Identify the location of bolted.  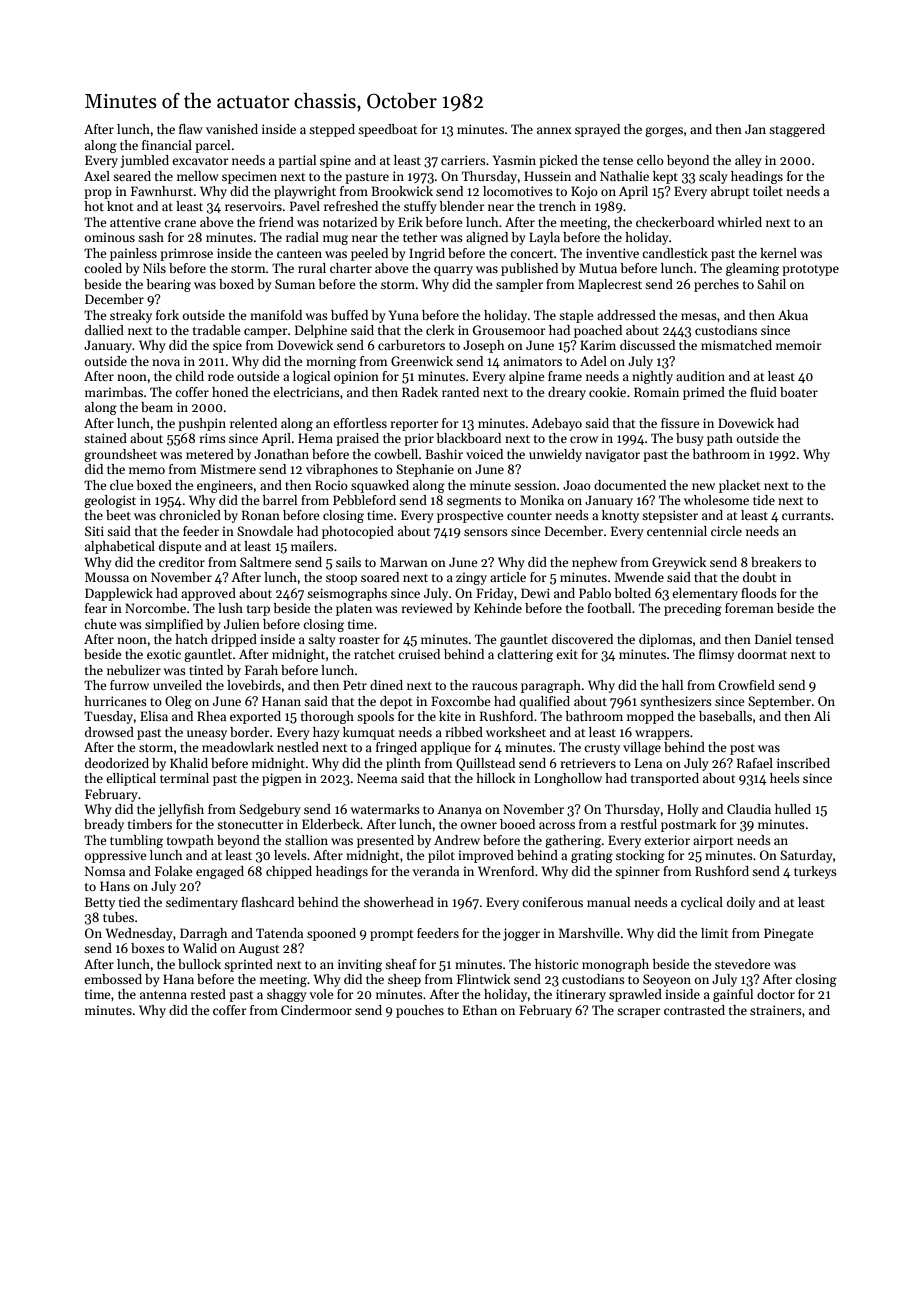
(632, 593).
